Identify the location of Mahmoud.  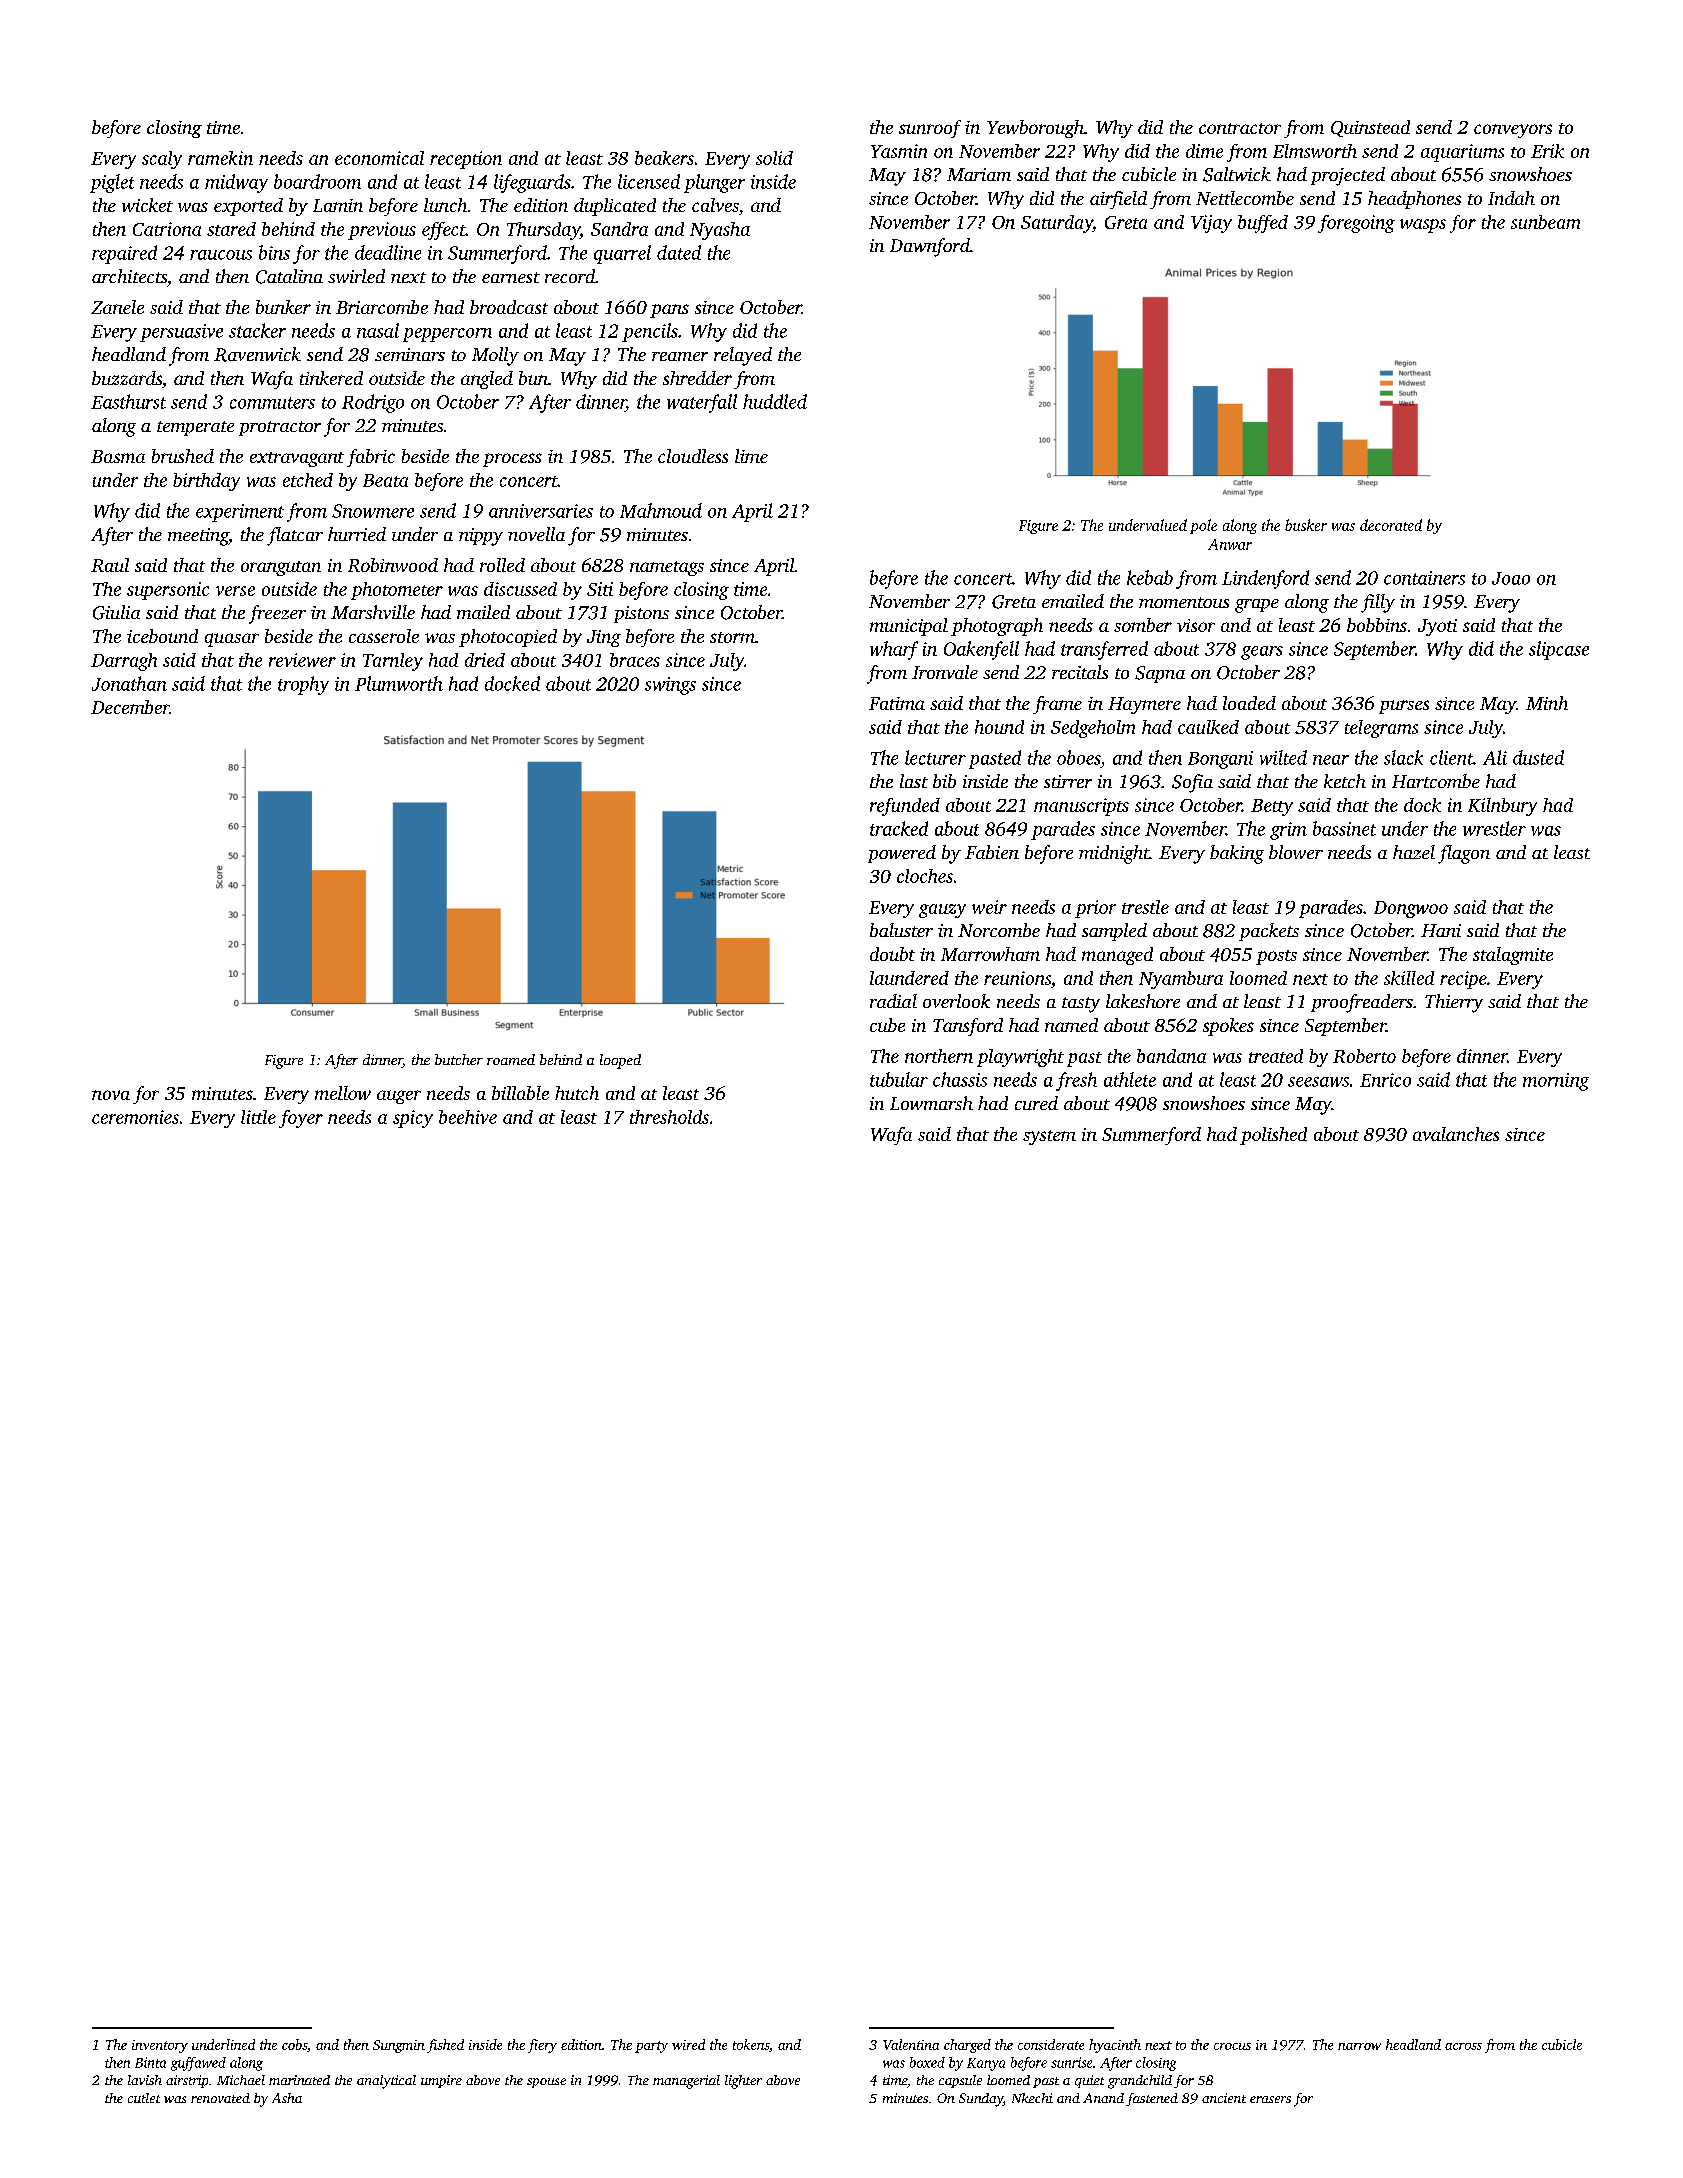
(661, 510).
